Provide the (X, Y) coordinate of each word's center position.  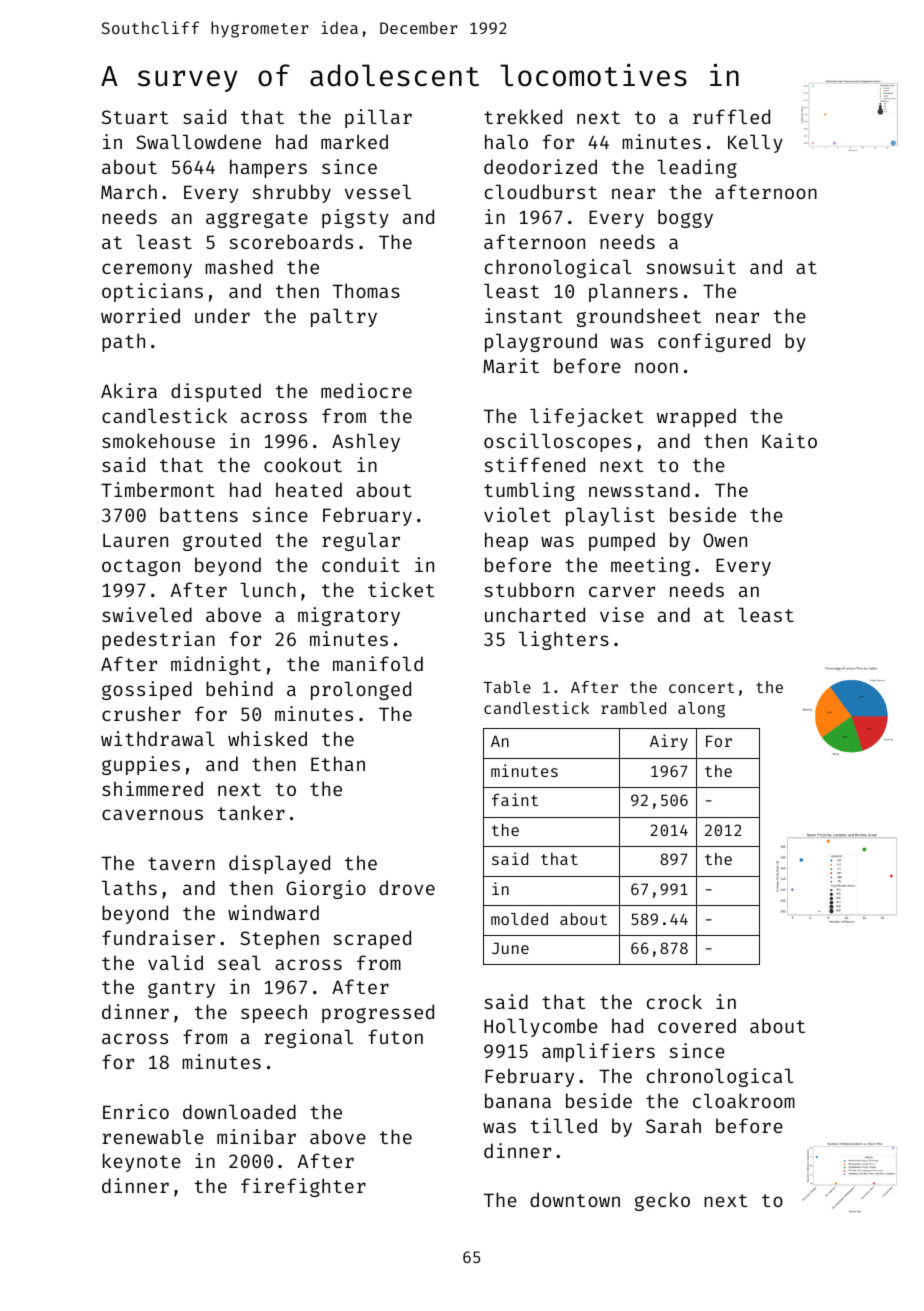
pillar (378, 118)
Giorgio (326, 889)
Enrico (136, 1111)
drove (407, 887)
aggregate (257, 219)
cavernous (152, 814)
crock (674, 1001)
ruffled (731, 116)
